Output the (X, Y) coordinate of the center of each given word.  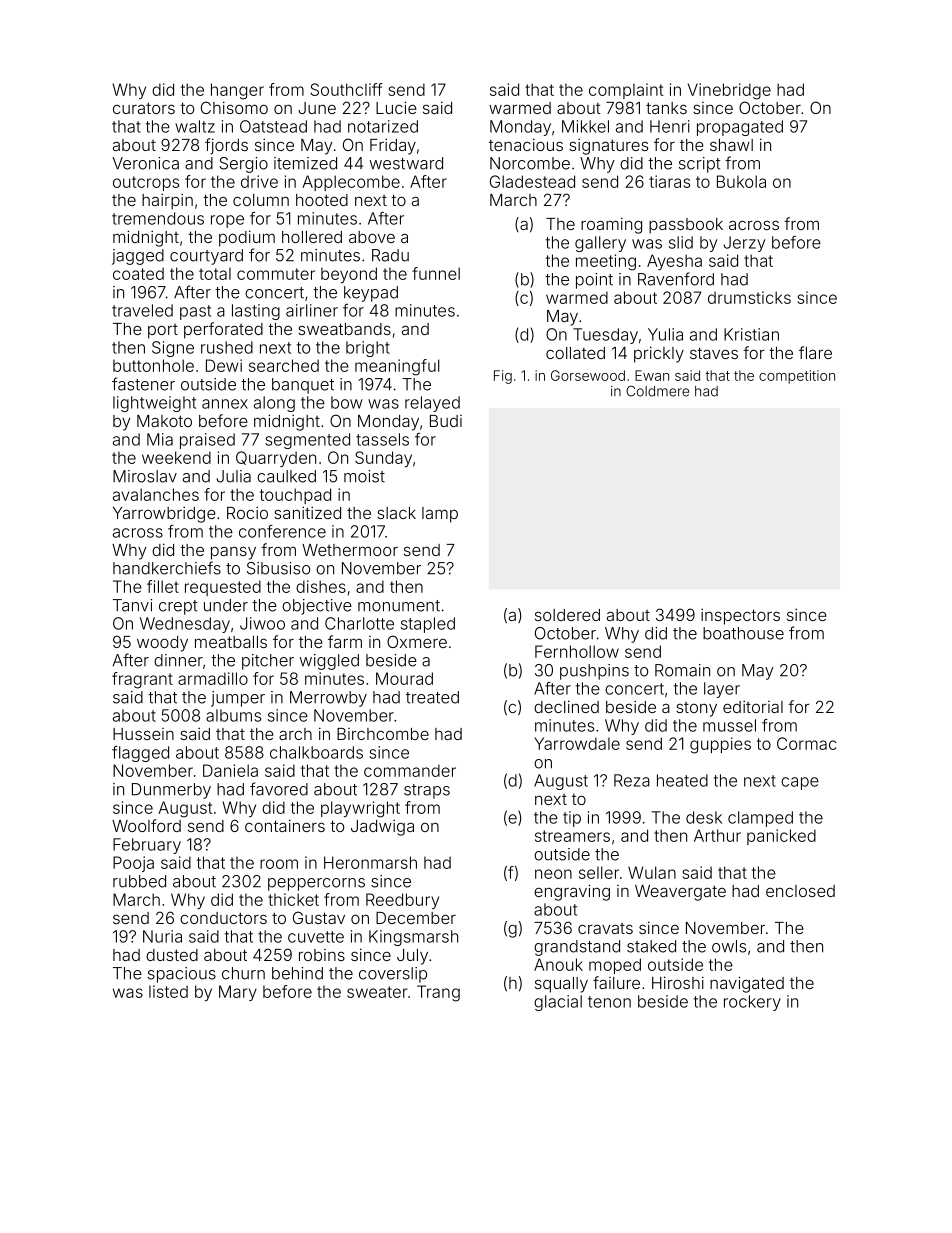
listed (168, 991)
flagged (140, 754)
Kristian (751, 334)
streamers (572, 836)
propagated (740, 128)
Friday (393, 146)
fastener (143, 384)
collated (575, 353)
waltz (195, 126)
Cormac (806, 743)
